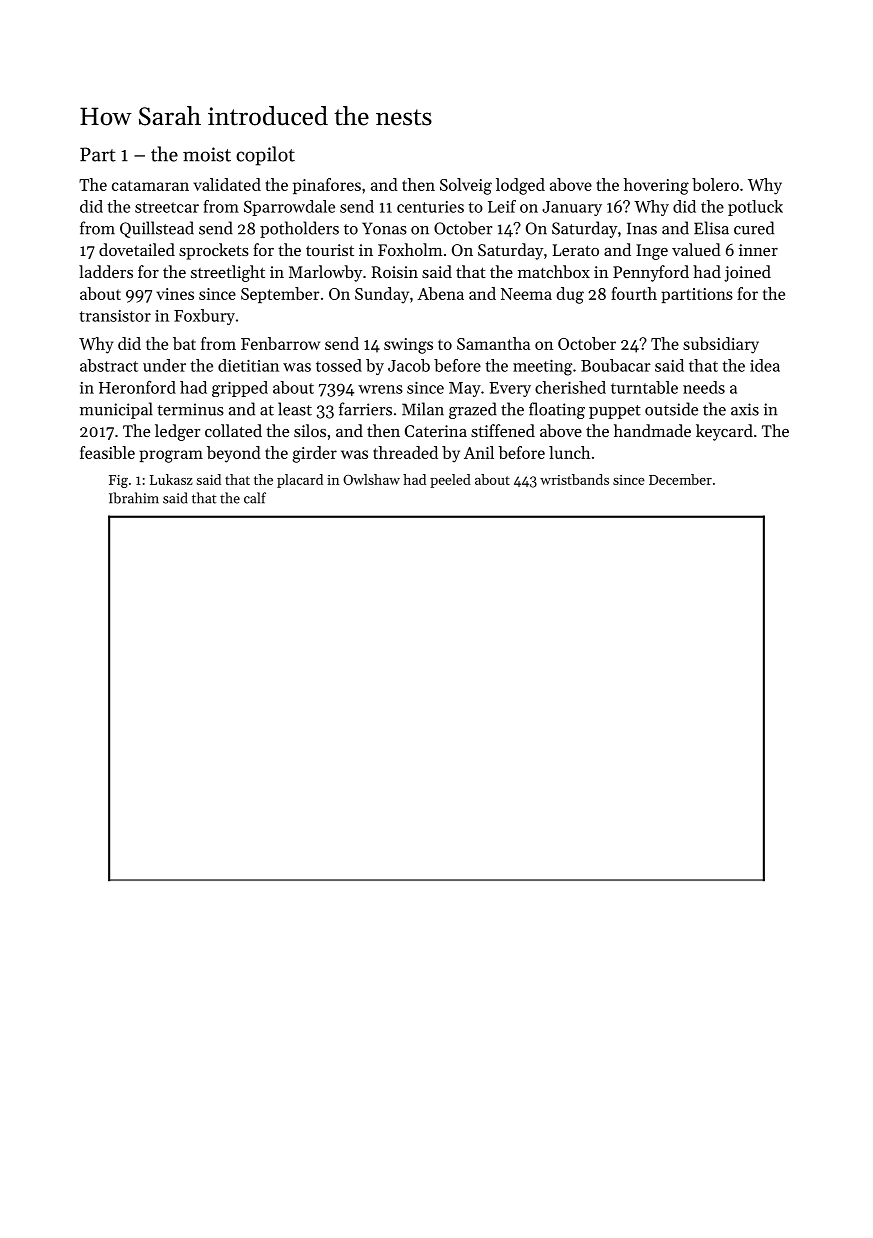 The width and height of the page is (873, 1238). Describe the element at coordinates (137, 387) in the page. I see `Heronford` at that location.
